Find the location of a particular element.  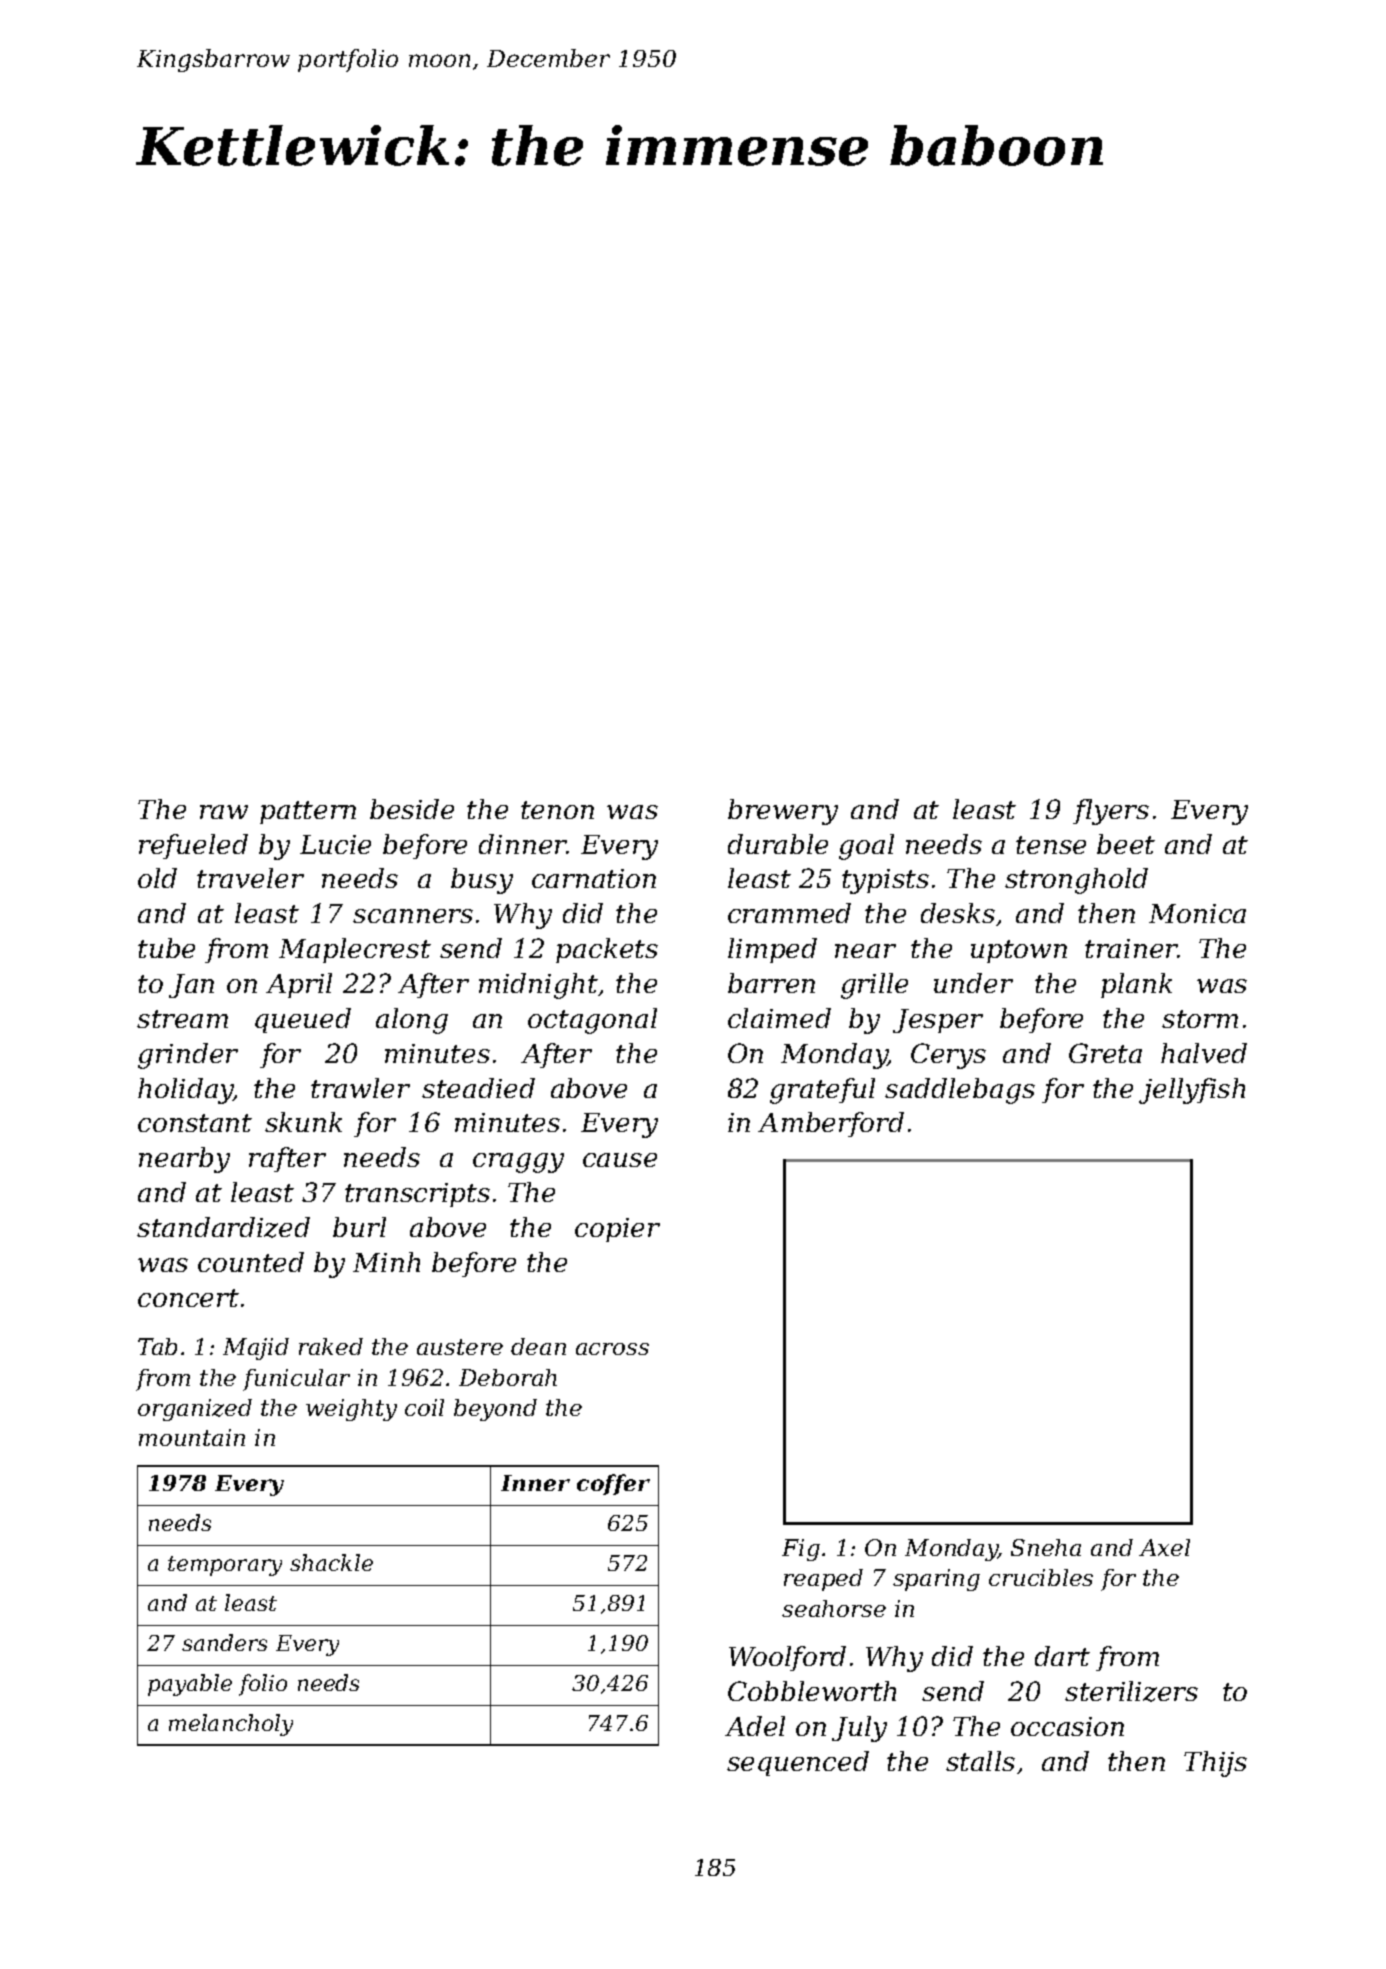

melancholy is located at coordinates (231, 1725).
